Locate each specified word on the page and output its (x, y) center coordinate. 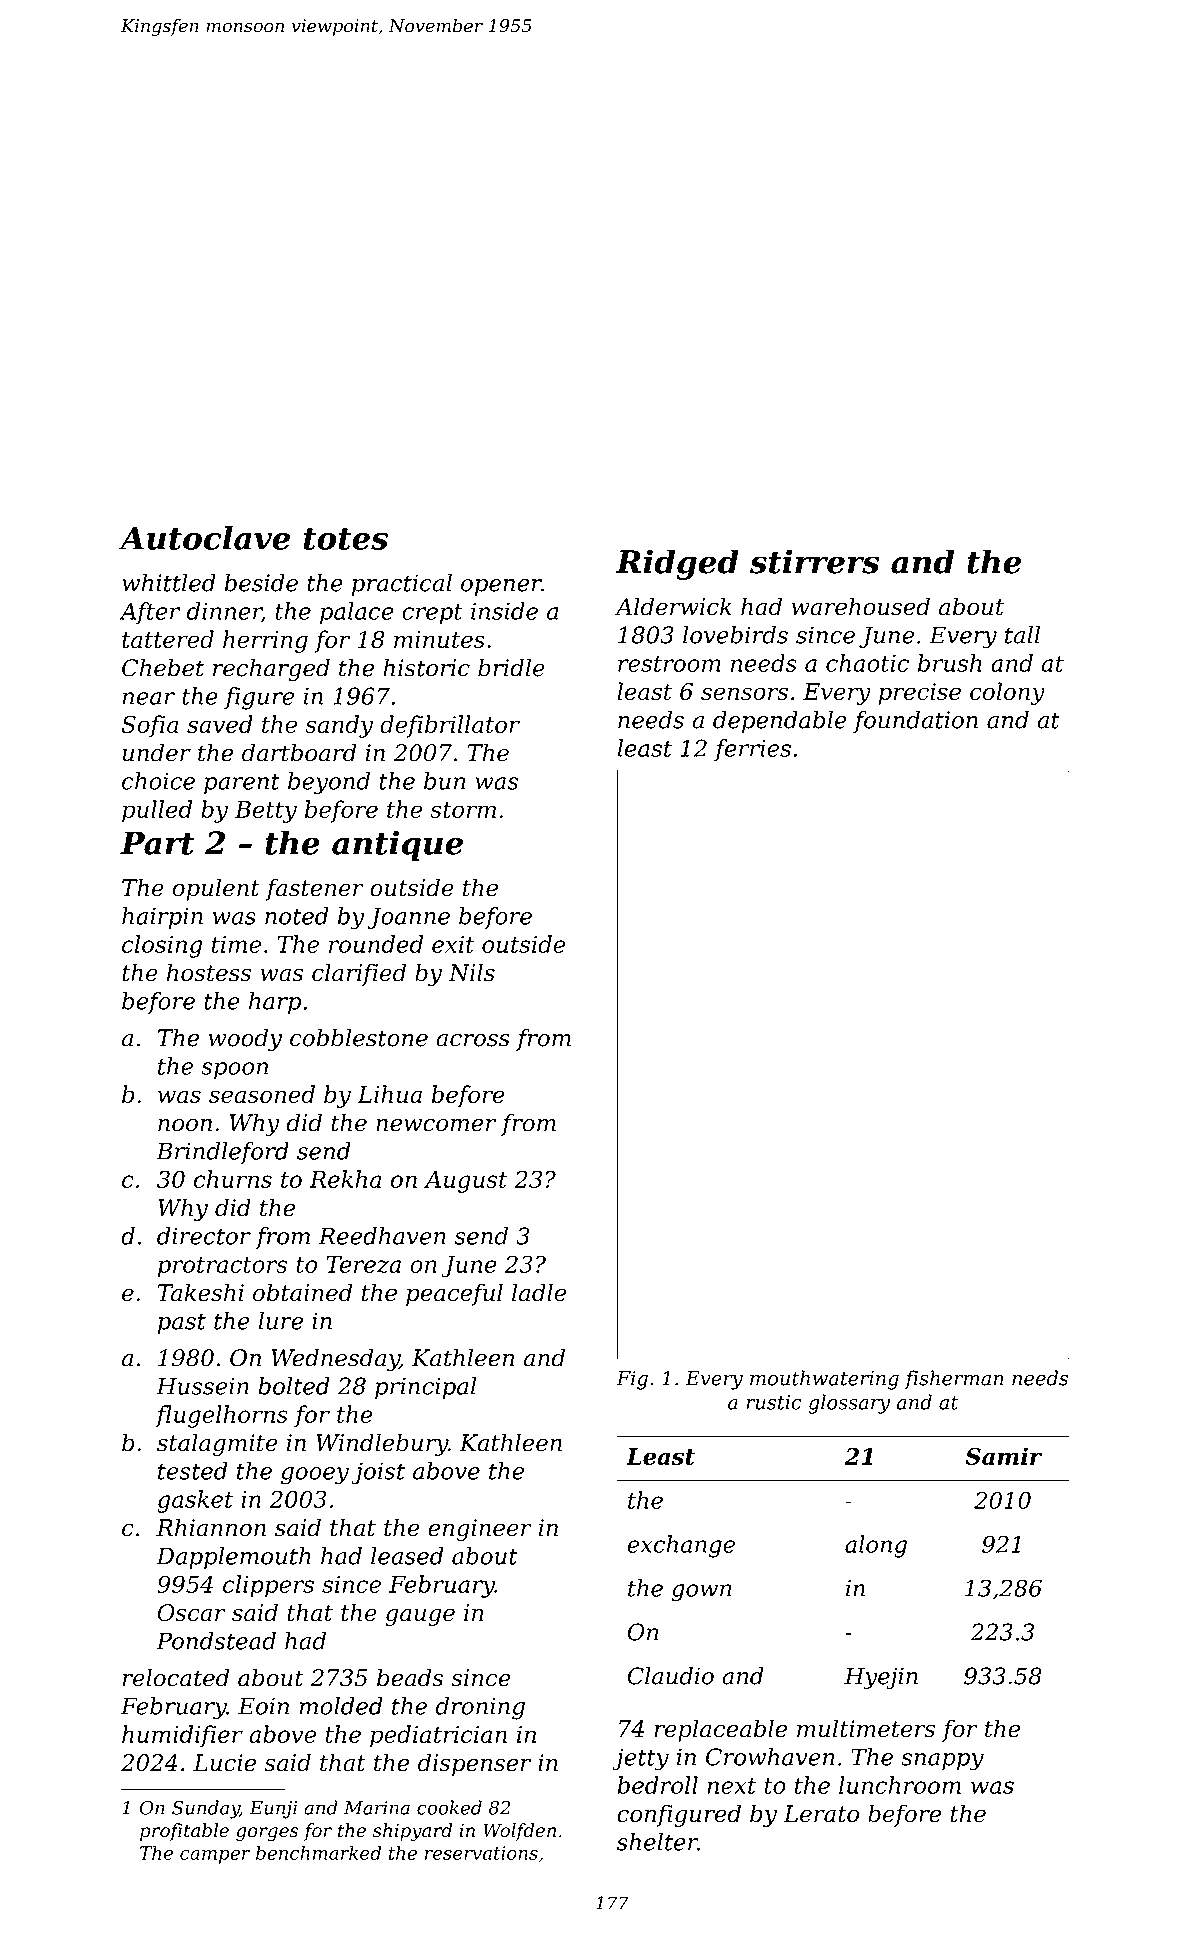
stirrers (814, 561)
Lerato (821, 1814)
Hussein (202, 1386)
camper (215, 1857)
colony (1007, 693)
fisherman (954, 1380)
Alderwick (673, 606)
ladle (539, 1292)
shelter (657, 1842)
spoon (234, 1070)
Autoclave (204, 538)
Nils (472, 972)
